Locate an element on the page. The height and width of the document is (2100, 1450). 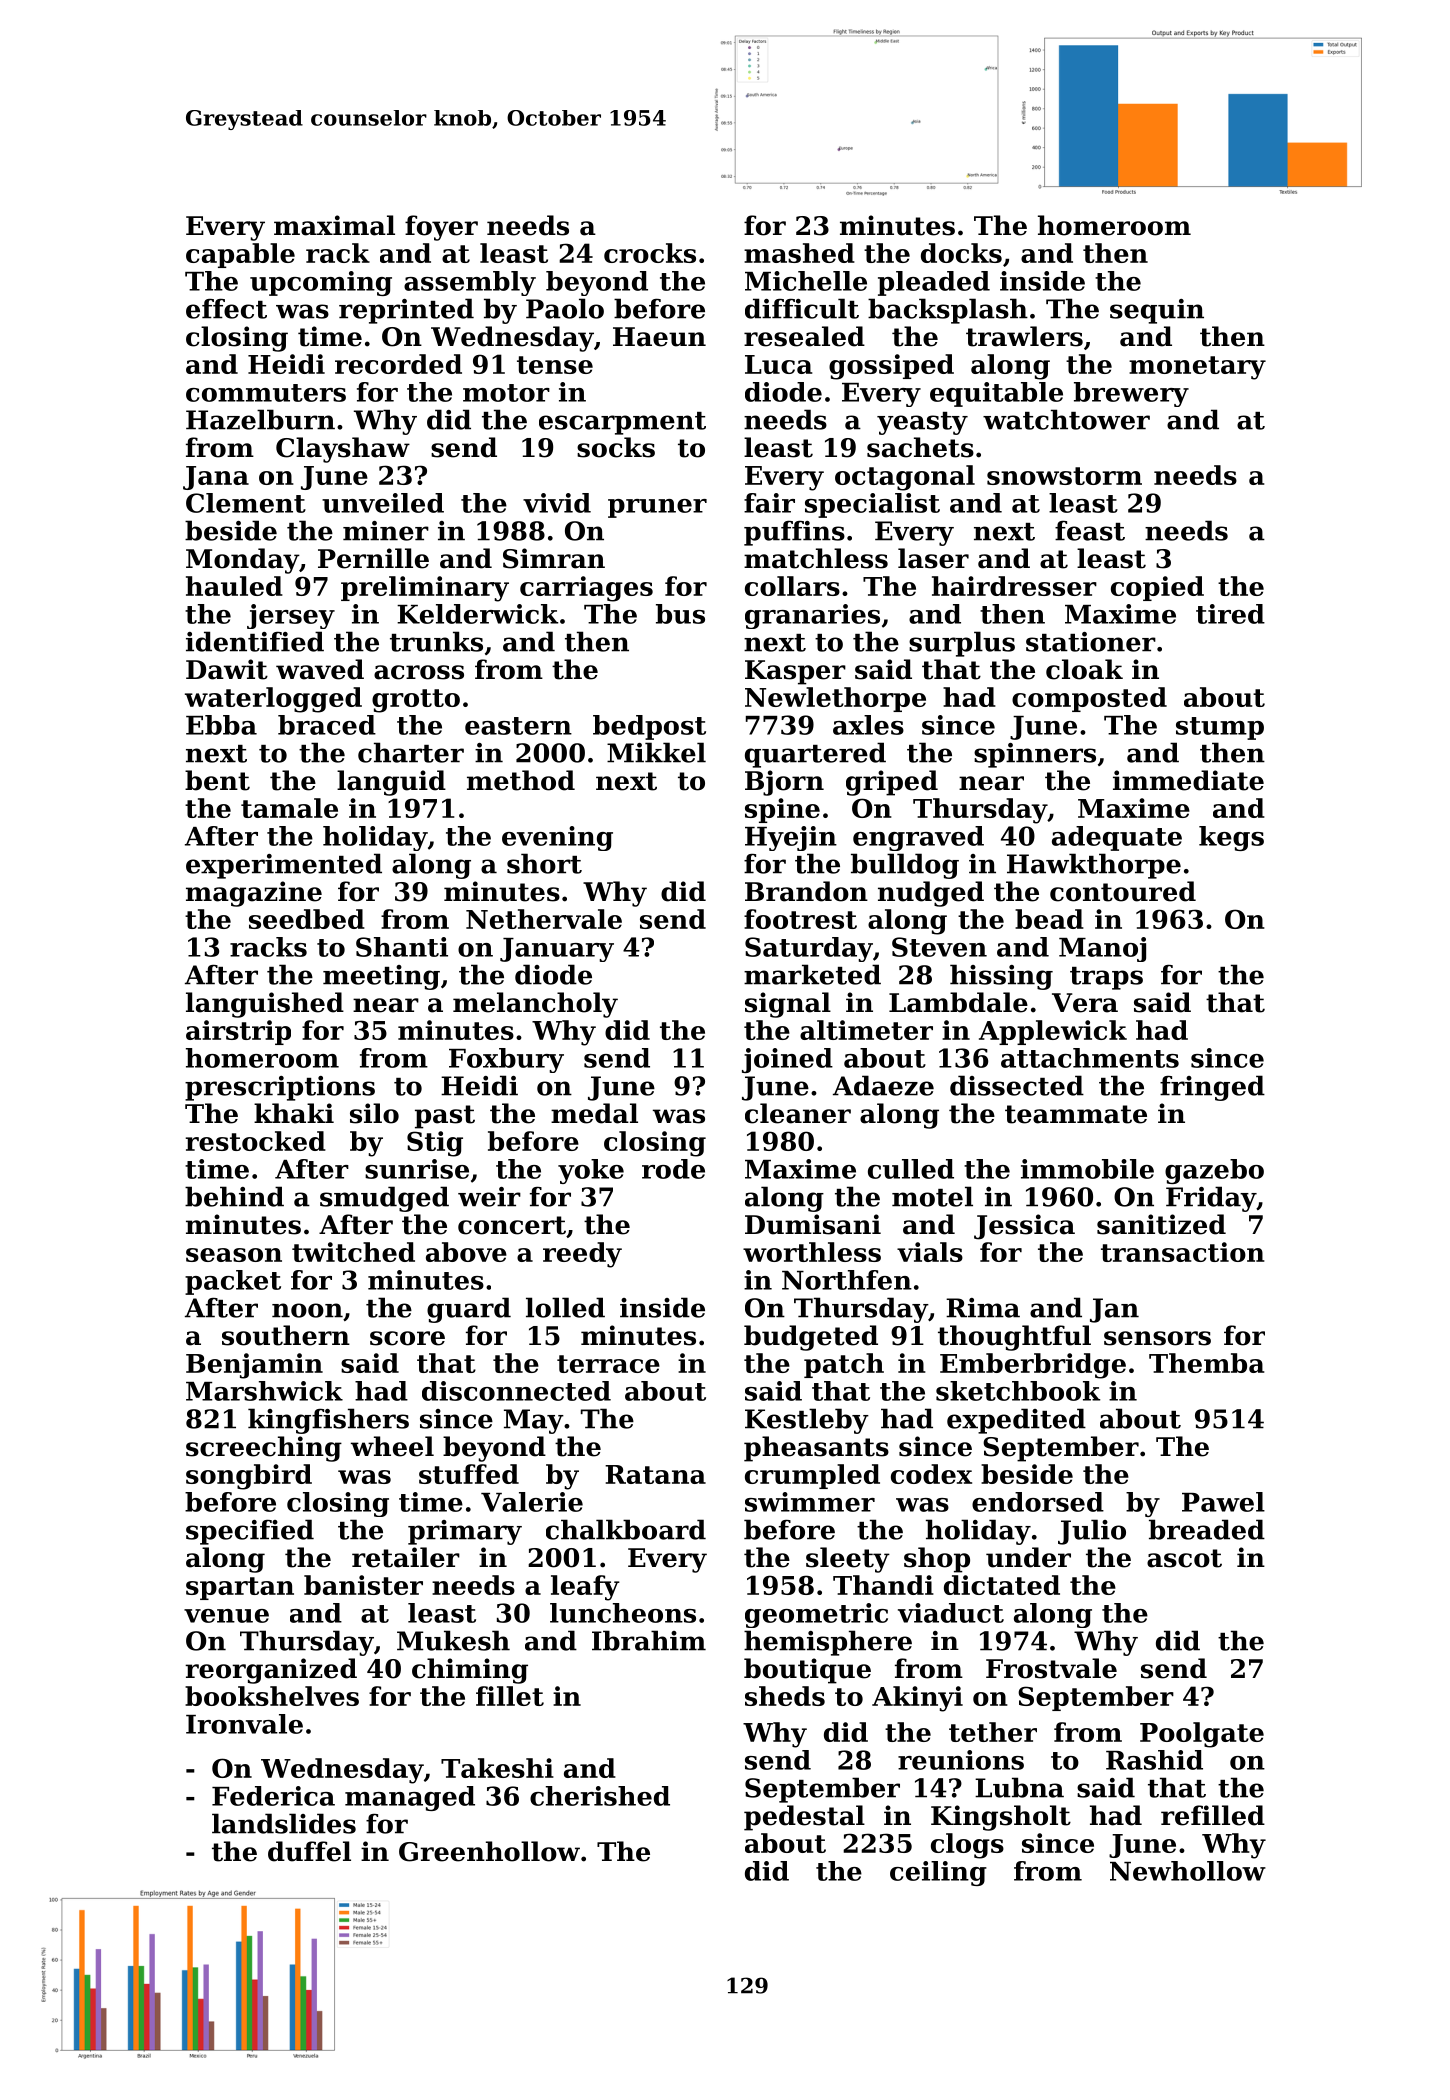
carriages is located at coordinates (586, 589).
